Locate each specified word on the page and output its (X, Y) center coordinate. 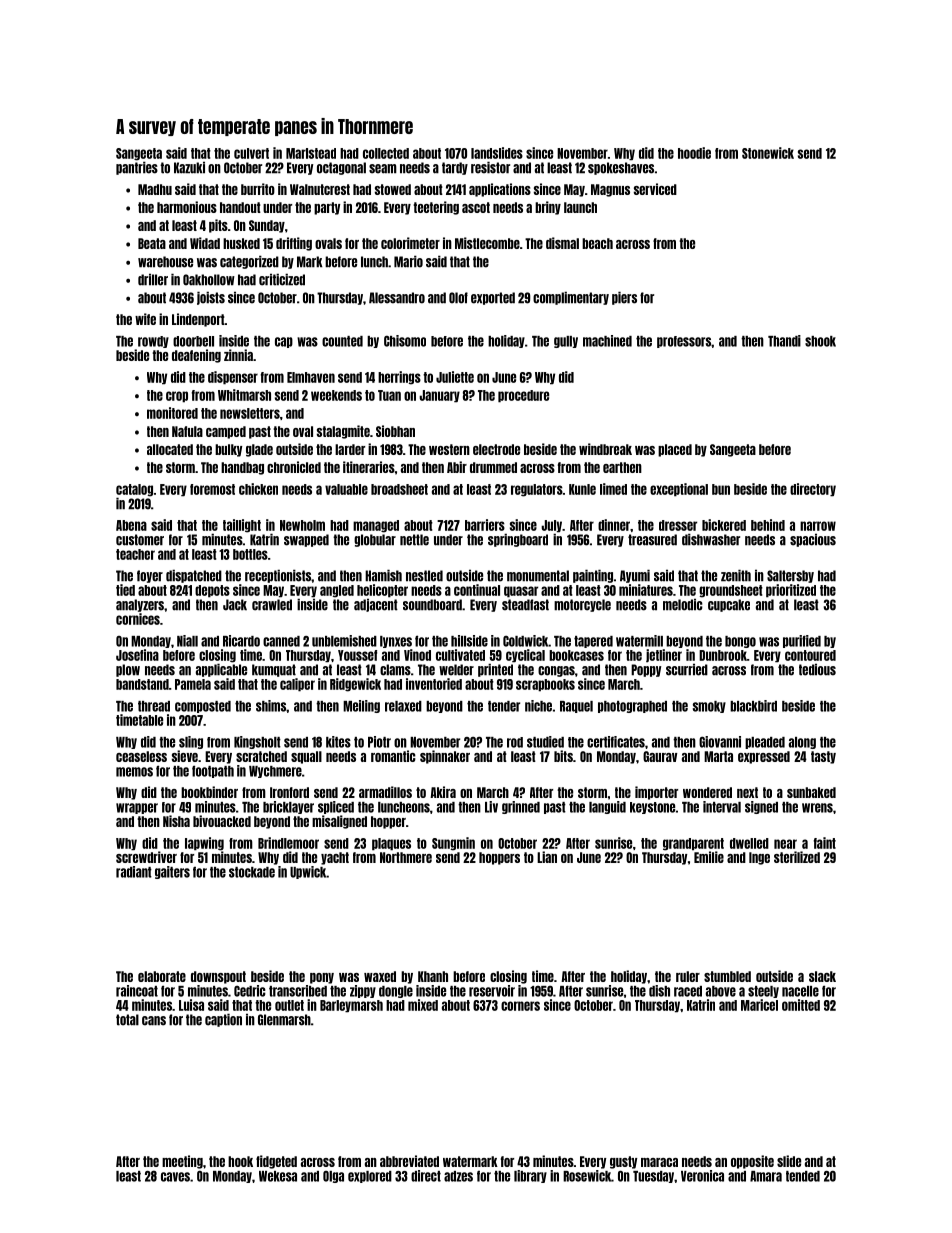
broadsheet (399, 489)
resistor (490, 167)
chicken (258, 489)
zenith (736, 575)
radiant (134, 872)
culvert (251, 153)
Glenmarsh (284, 1020)
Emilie (709, 857)
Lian (547, 857)
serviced (655, 189)
